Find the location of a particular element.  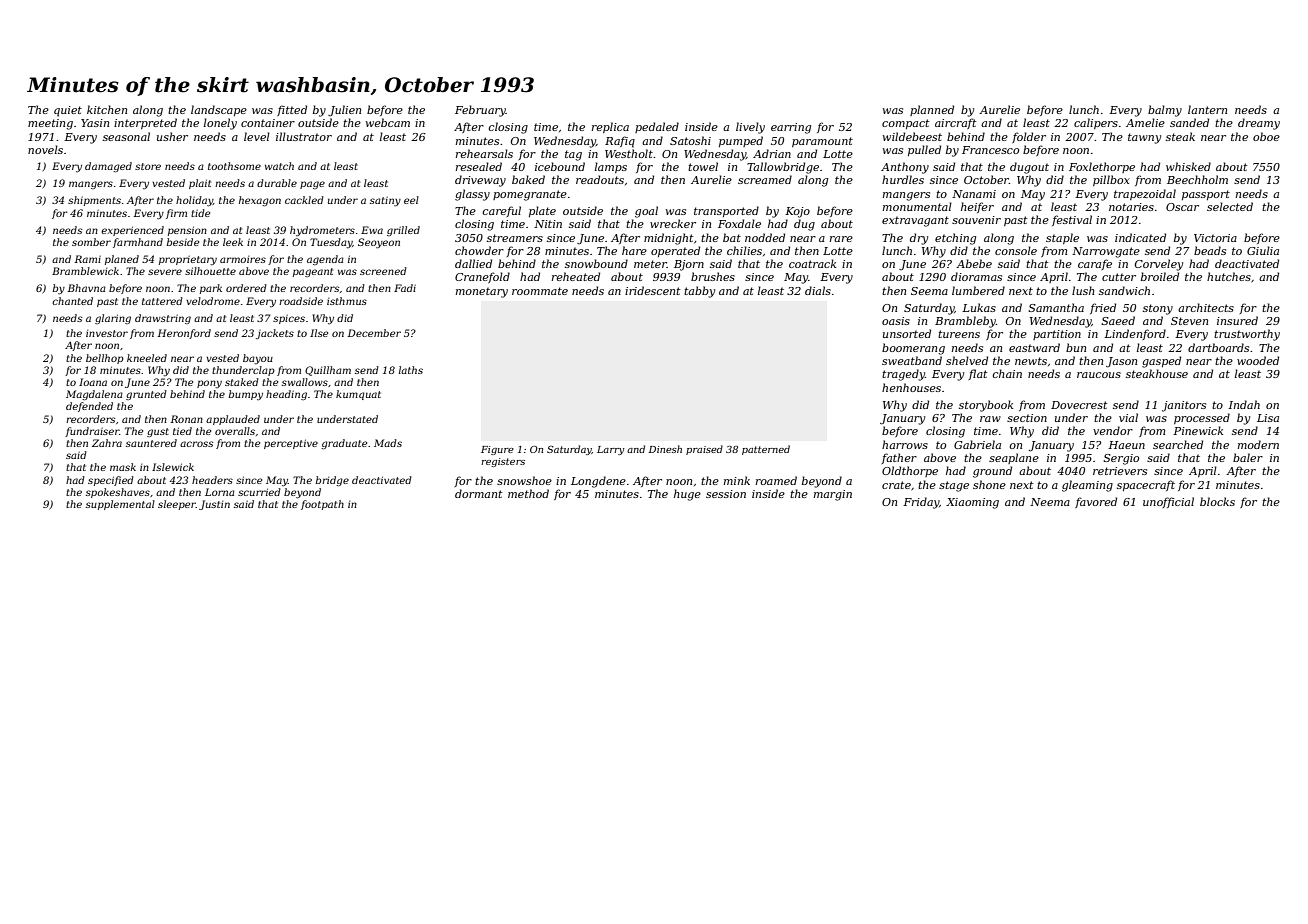

operated is located at coordinates (675, 251).
